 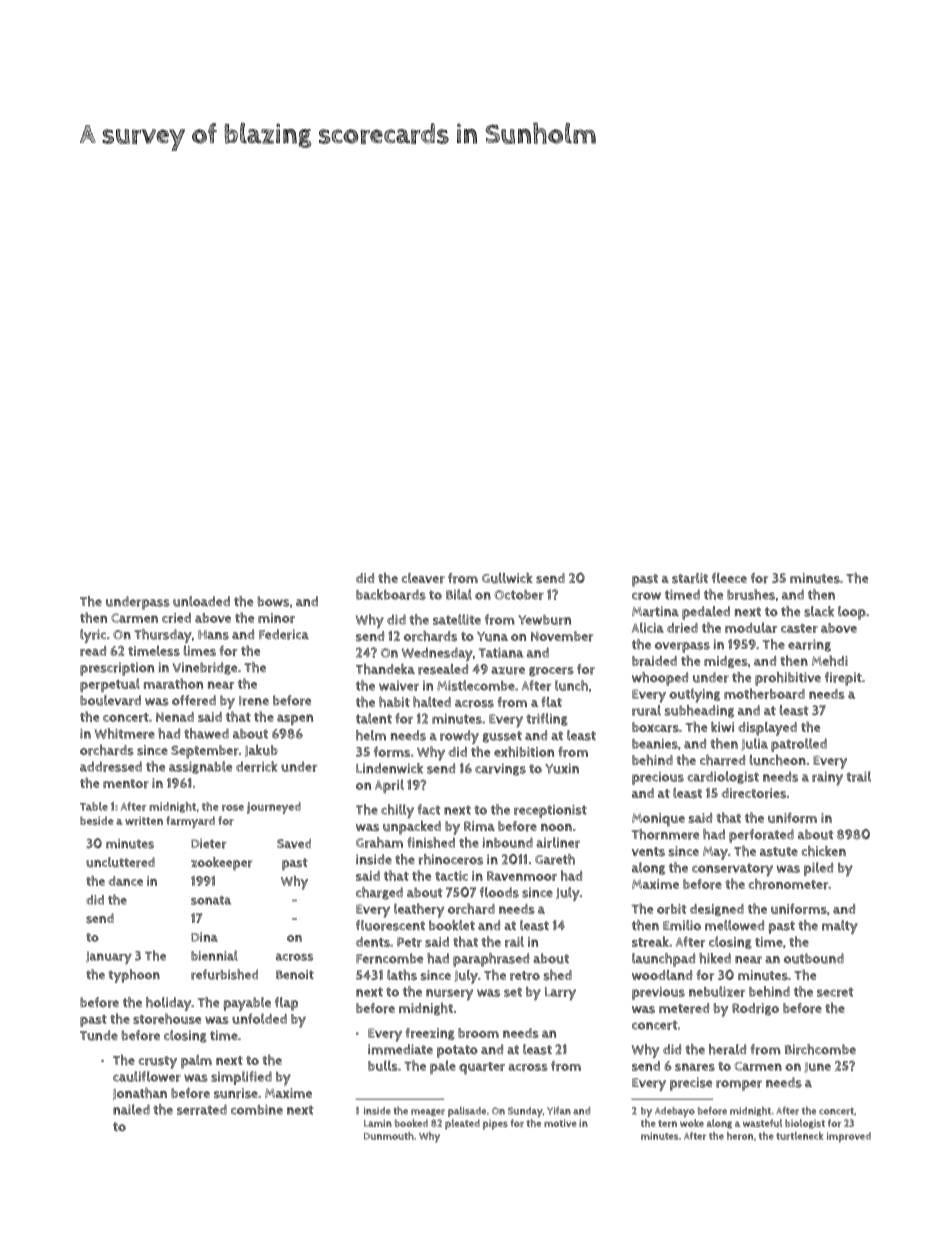 I want to click on cauliflower, so click(x=147, y=1076).
